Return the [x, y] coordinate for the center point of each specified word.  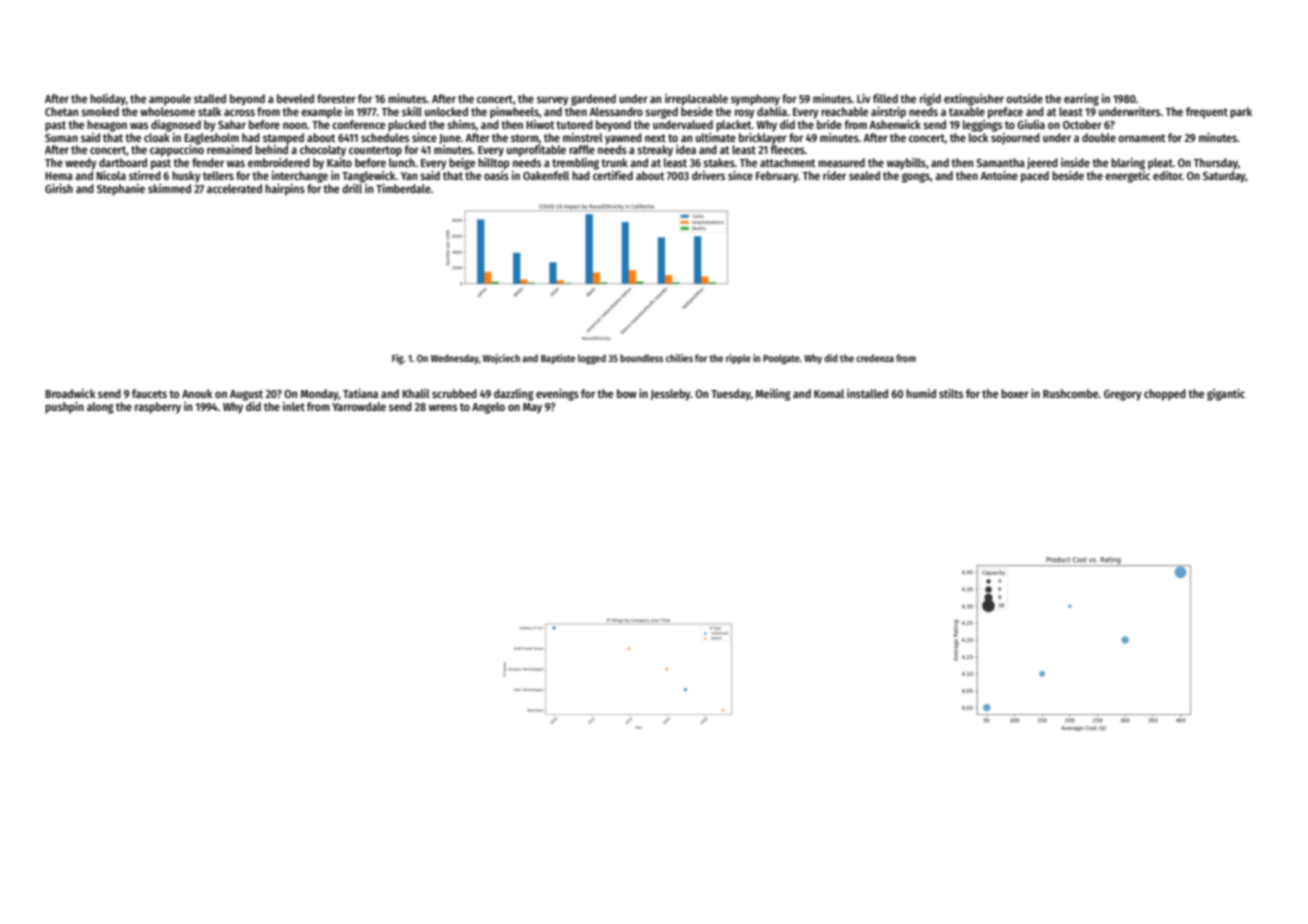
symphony [755, 100]
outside [1024, 98]
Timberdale [403, 188]
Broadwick [70, 393]
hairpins [285, 190]
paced [1035, 177]
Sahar [232, 124]
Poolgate [781, 359]
